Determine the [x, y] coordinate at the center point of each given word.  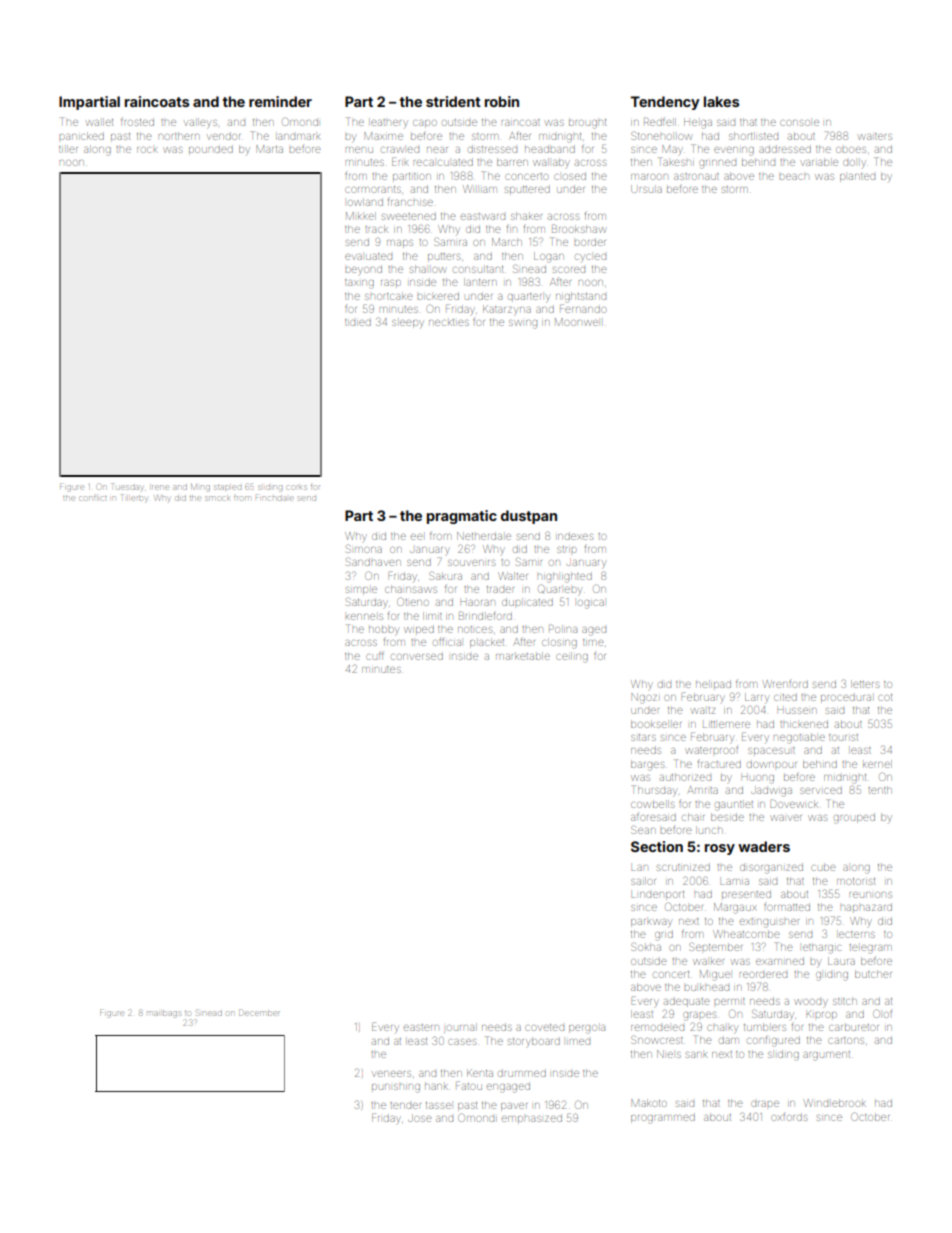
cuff [375, 655]
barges [647, 765]
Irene [160, 487]
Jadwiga [771, 791]
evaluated [368, 256]
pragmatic [462, 517]
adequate [687, 1001]
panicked [81, 136]
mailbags [164, 1013]
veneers [392, 1074]
